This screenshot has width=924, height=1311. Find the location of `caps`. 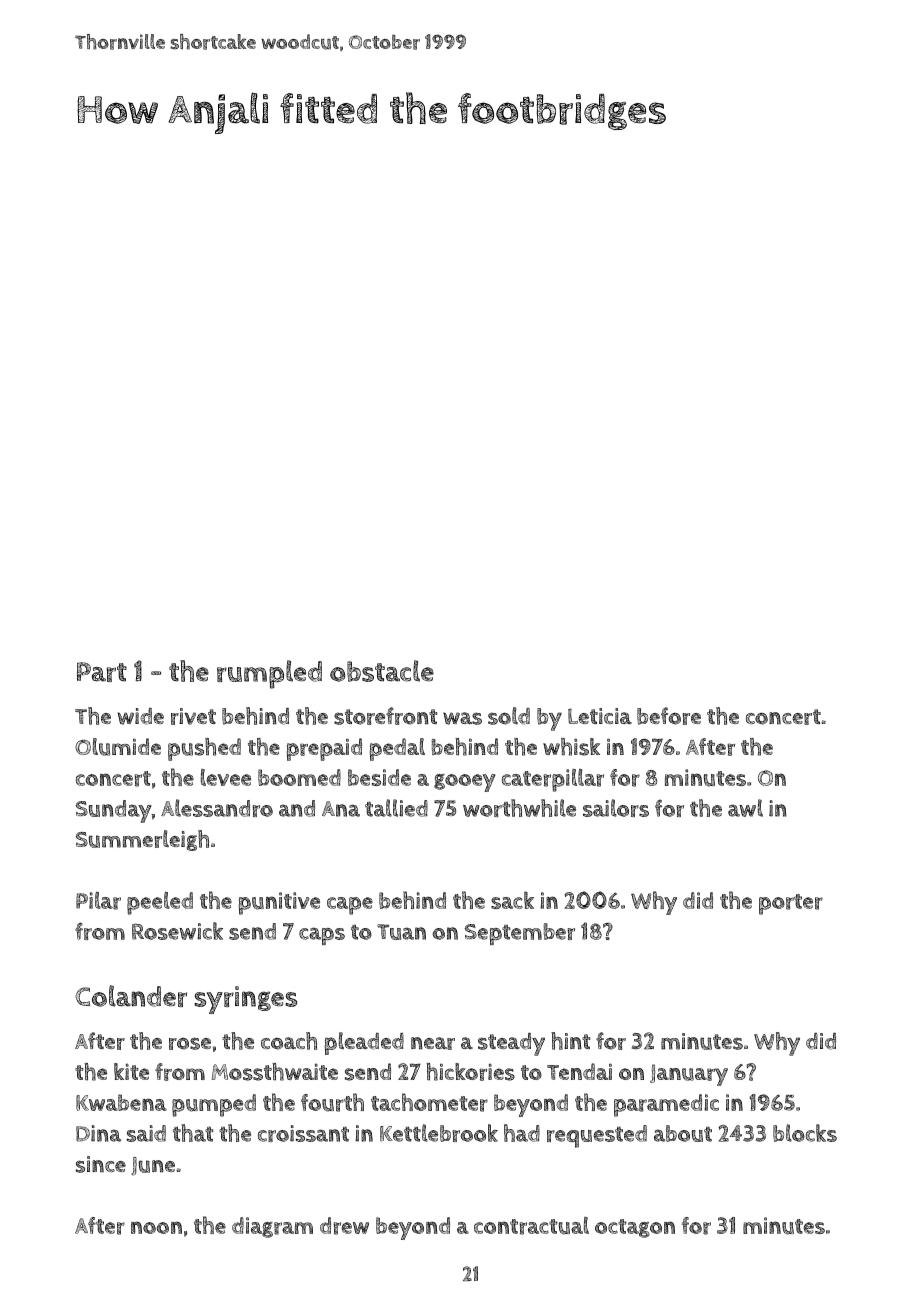

caps is located at coordinates (322, 936).
